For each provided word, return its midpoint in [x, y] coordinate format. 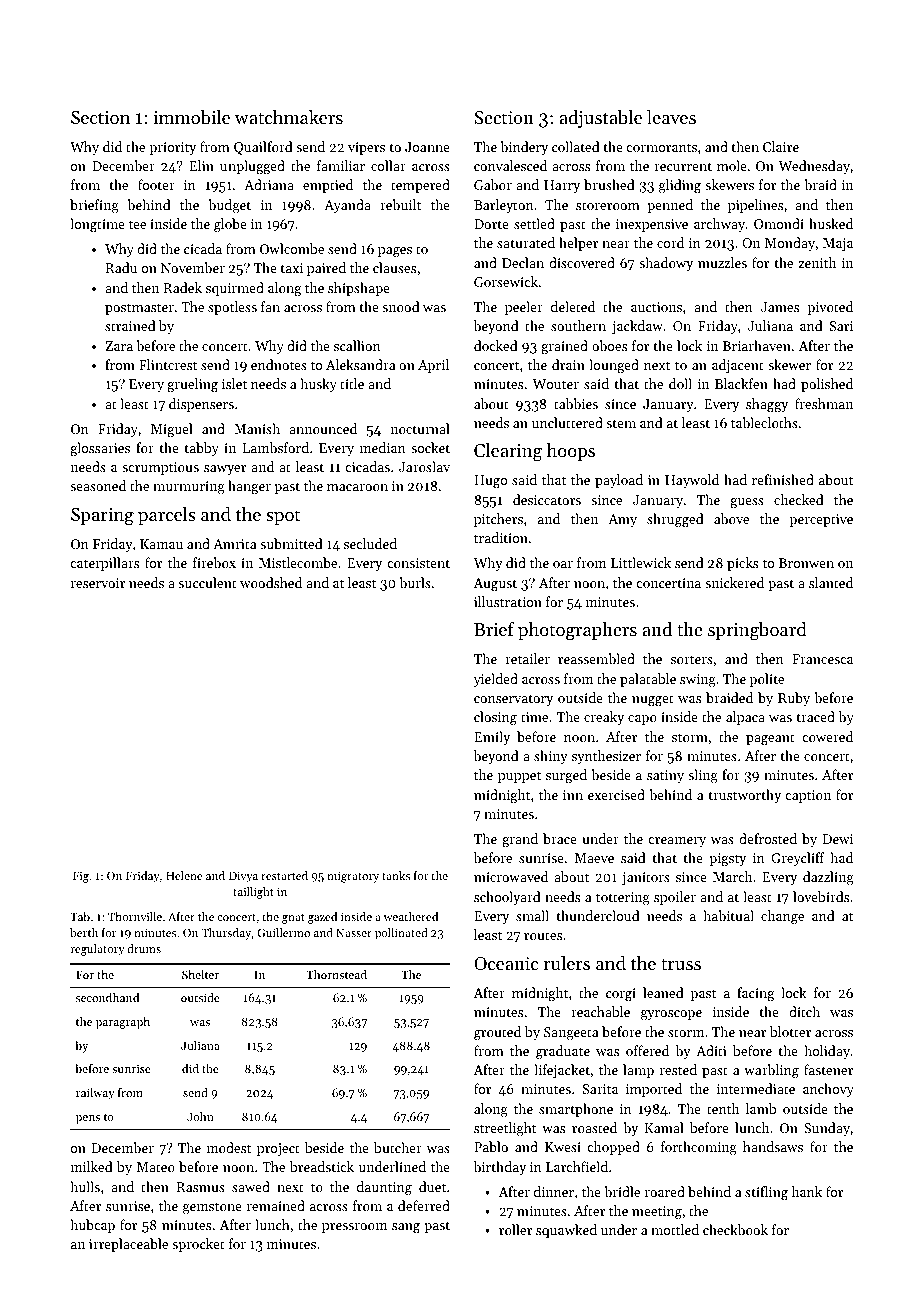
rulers [566, 963]
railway [95, 1094]
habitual [728, 915]
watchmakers [288, 117]
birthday [500, 1168]
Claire [781, 146]
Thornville [135, 916]
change [782, 917]
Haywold [692, 481]
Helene [184, 875]
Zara [119, 346]
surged [566, 776]
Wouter [555, 384]
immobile [191, 117]
